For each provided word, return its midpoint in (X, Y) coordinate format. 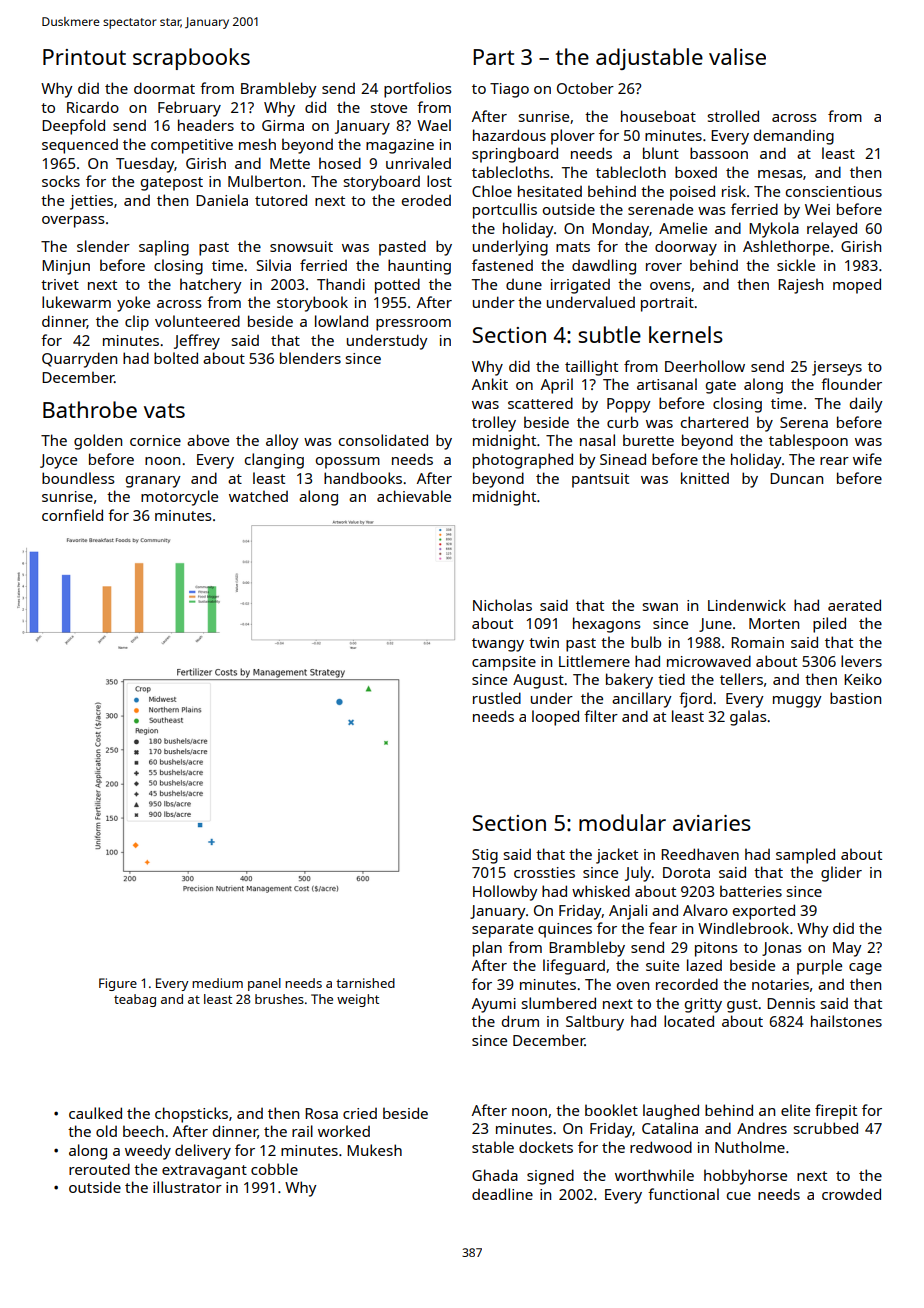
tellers (741, 679)
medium (217, 983)
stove (389, 108)
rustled (497, 698)
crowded (851, 1194)
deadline (502, 1194)
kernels (686, 334)
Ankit (490, 384)
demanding (794, 137)
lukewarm (76, 302)
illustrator (187, 1187)
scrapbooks (191, 59)
